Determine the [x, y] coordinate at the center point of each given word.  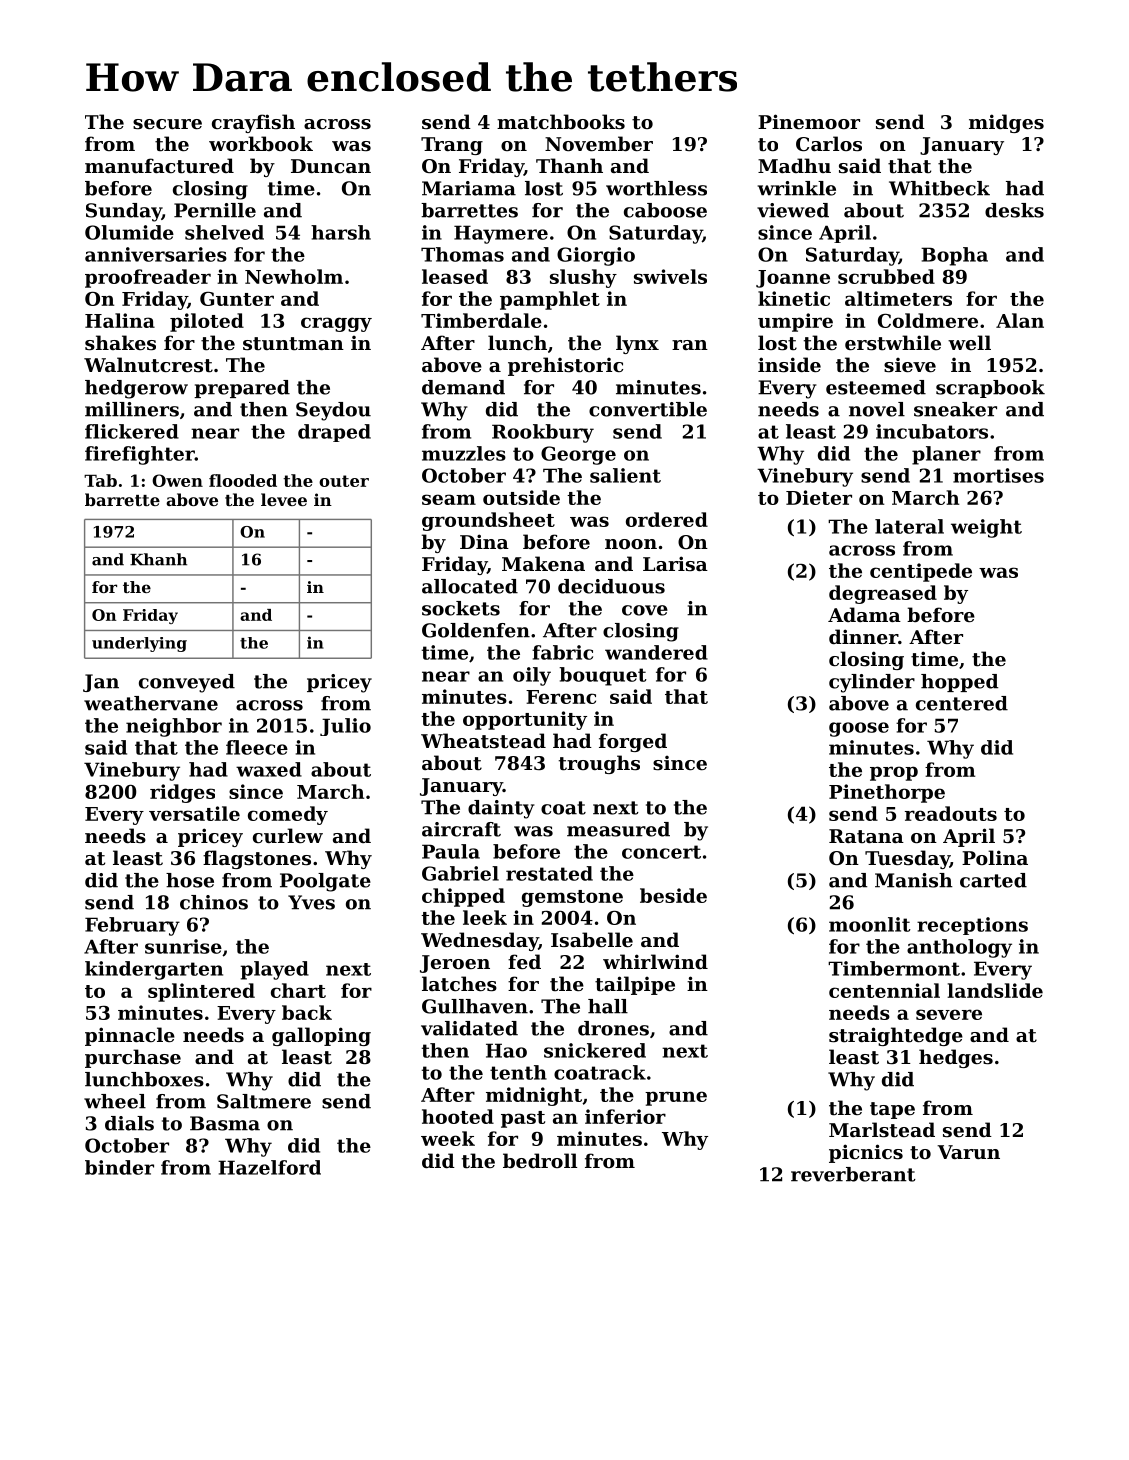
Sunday [124, 212]
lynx [637, 344]
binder [119, 1167]
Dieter [819, 497]
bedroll [540, 1160]
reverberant [853, 1174]
